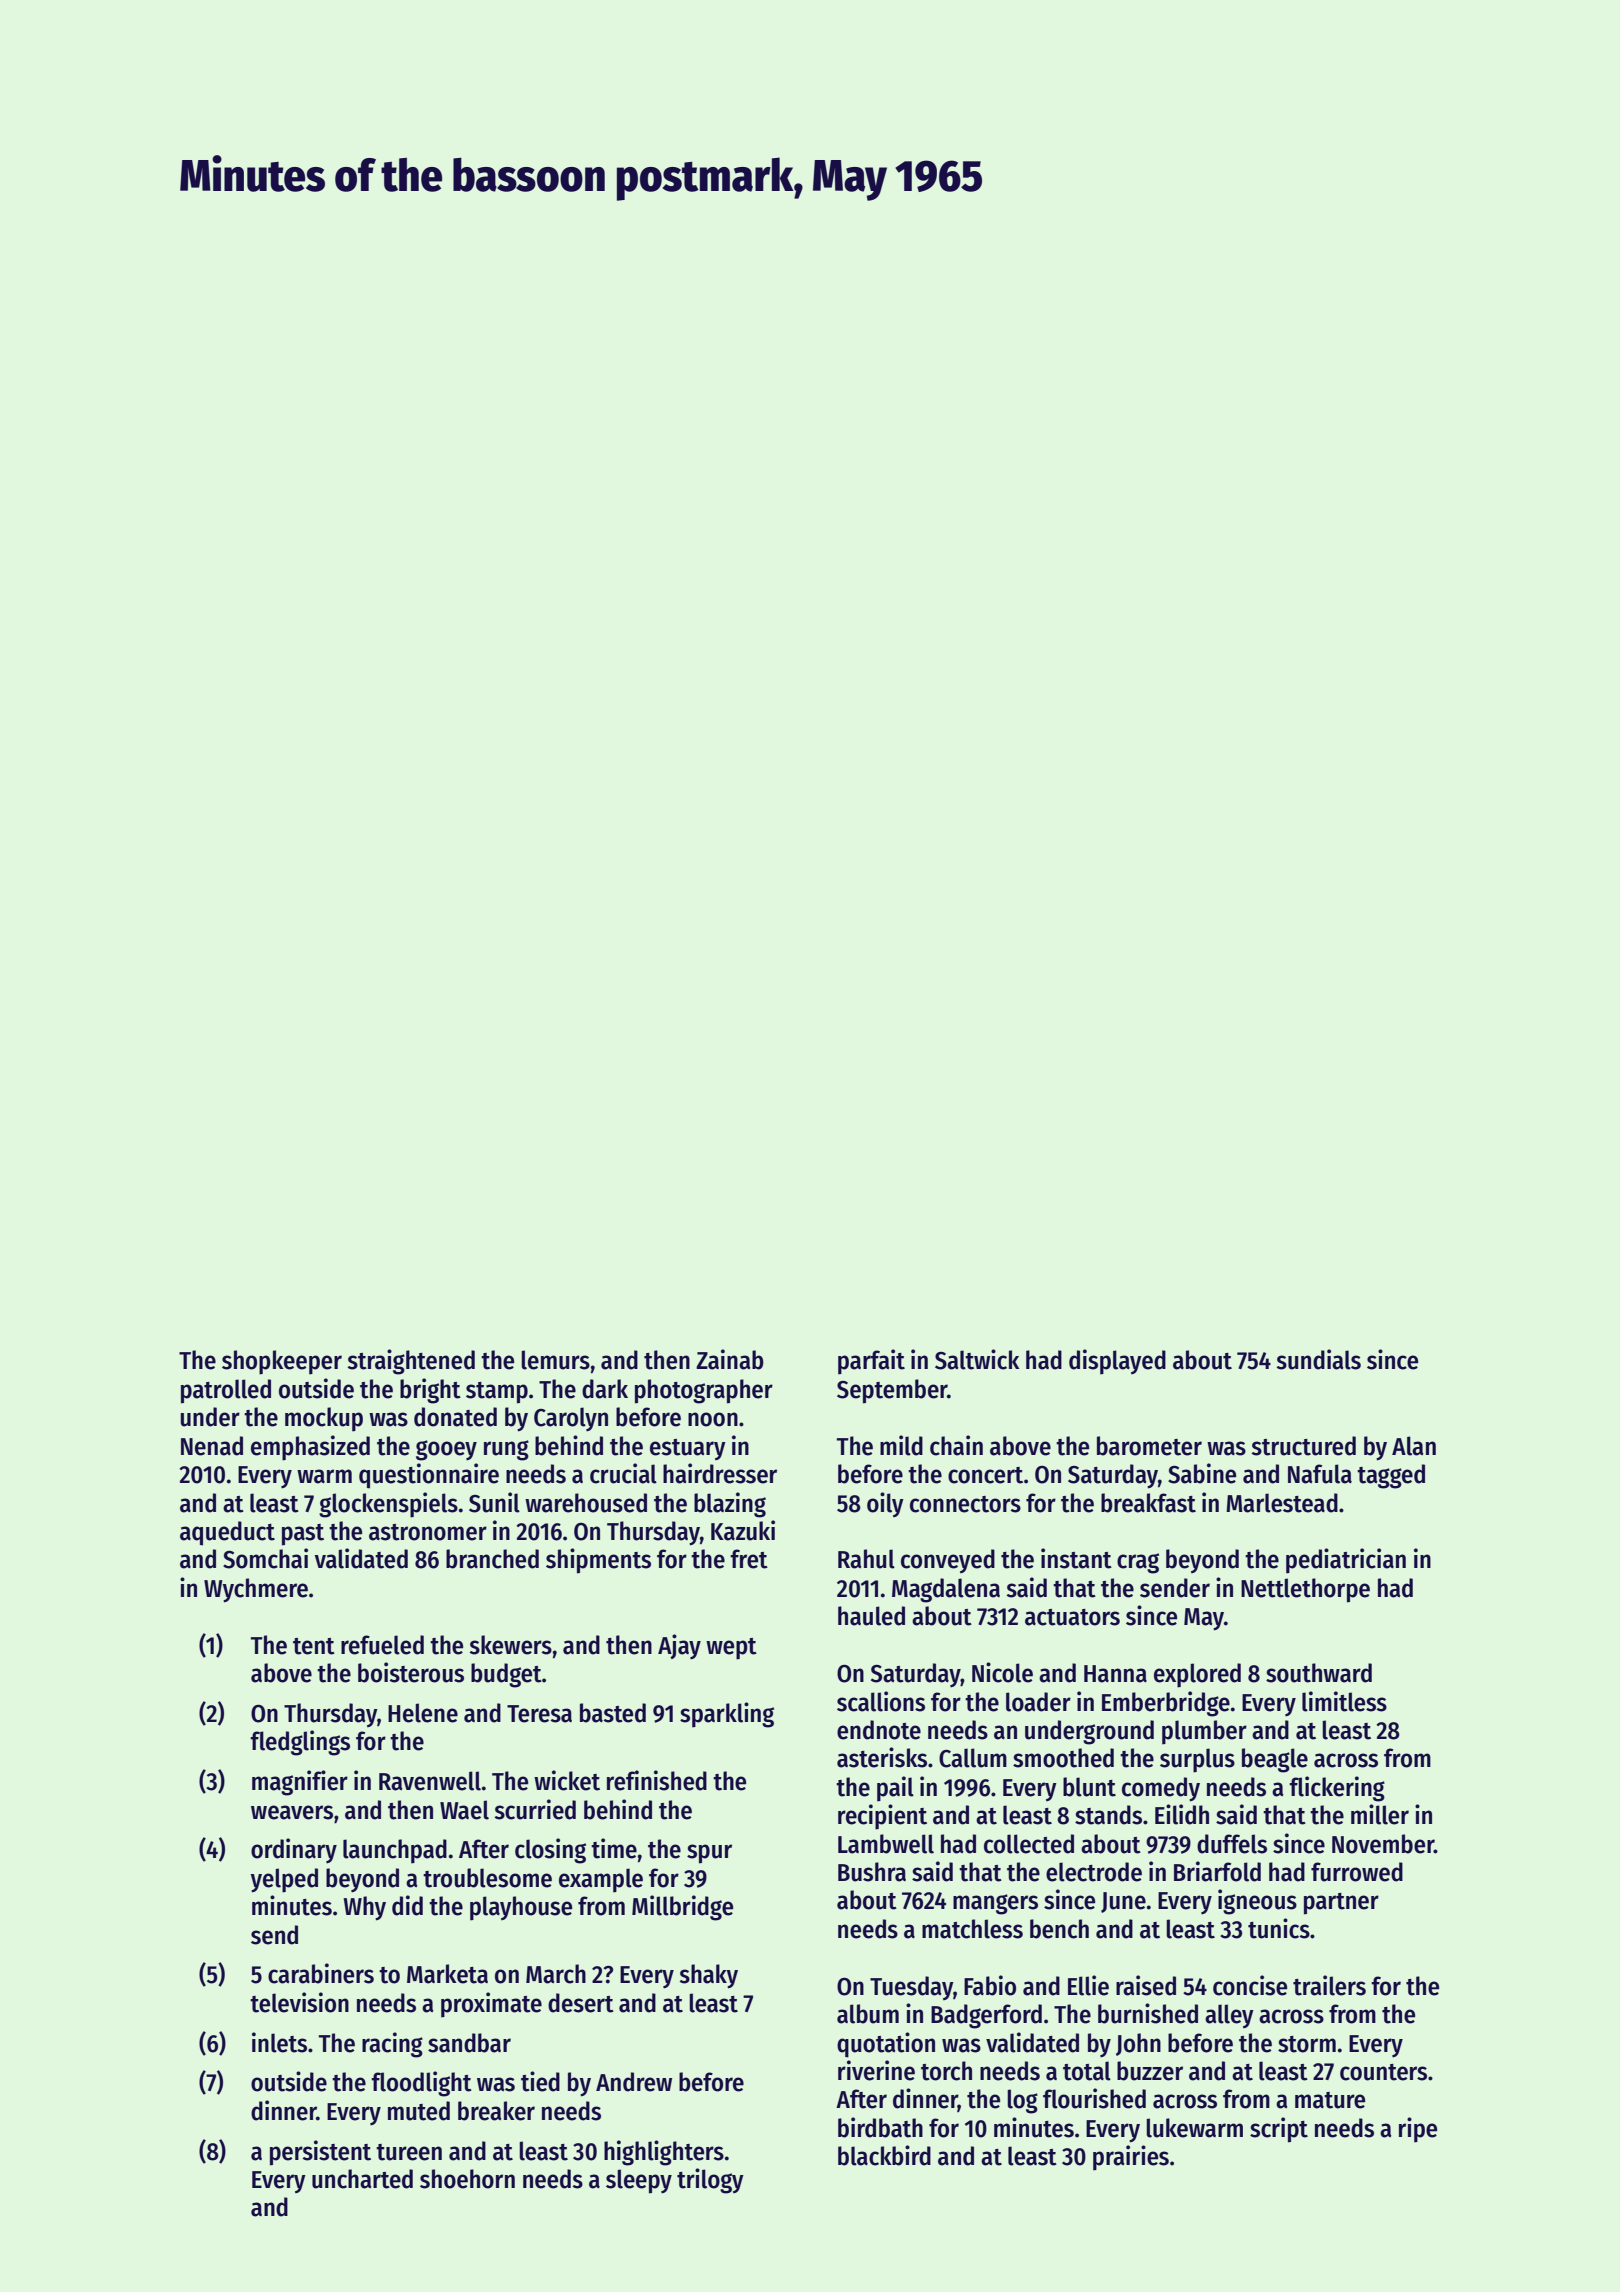  What do you see at coordinates (1117, 1362) in the screenshot?
I see `displayed` at bounding box center [1117, 1362].
